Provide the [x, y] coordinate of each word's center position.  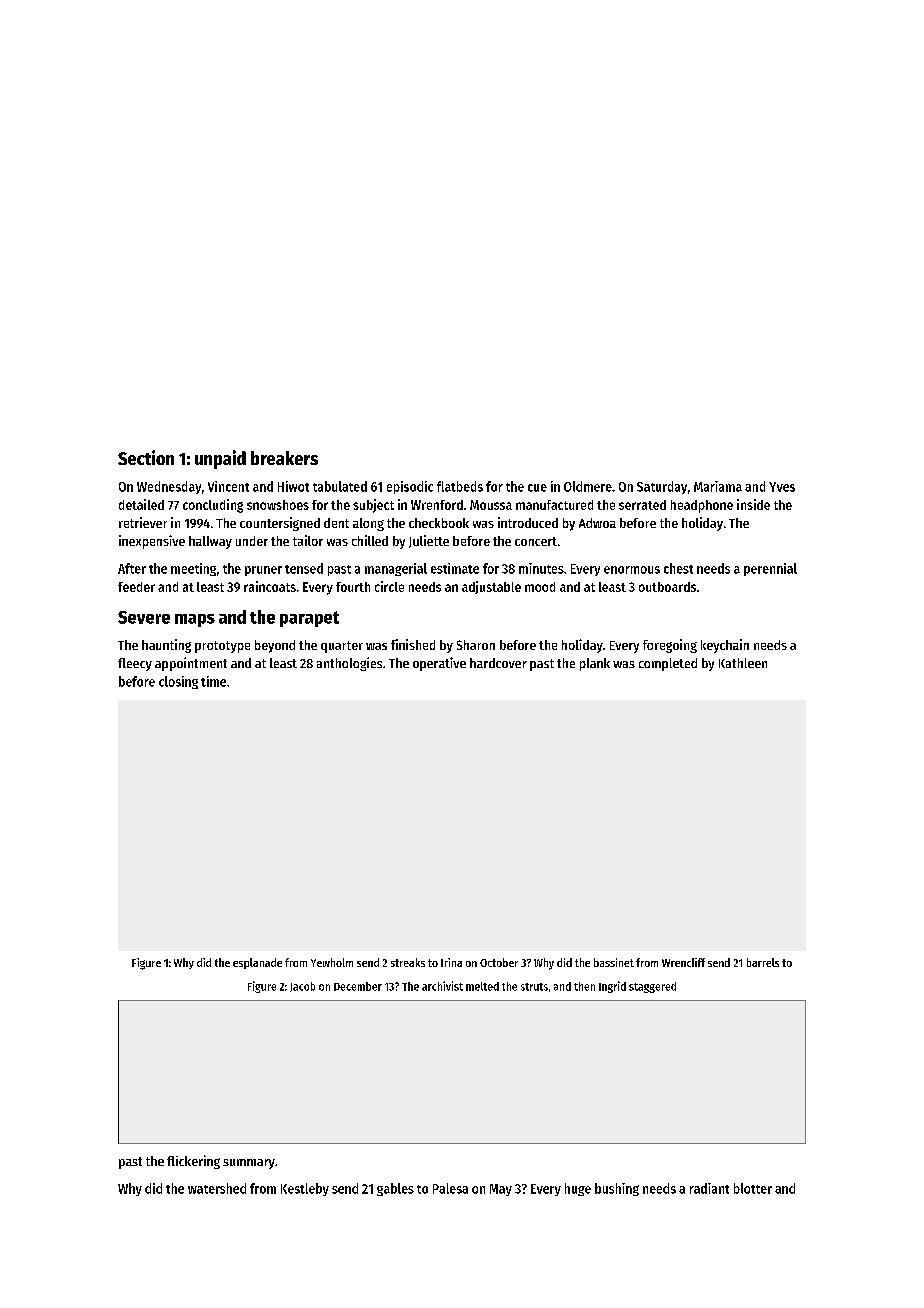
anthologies [349, 664]
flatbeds [460, 486]
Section [146, 457]
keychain [725, 646]
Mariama [718, 486]
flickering [193, 1162]
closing [178, 682]
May [501, 1190]
